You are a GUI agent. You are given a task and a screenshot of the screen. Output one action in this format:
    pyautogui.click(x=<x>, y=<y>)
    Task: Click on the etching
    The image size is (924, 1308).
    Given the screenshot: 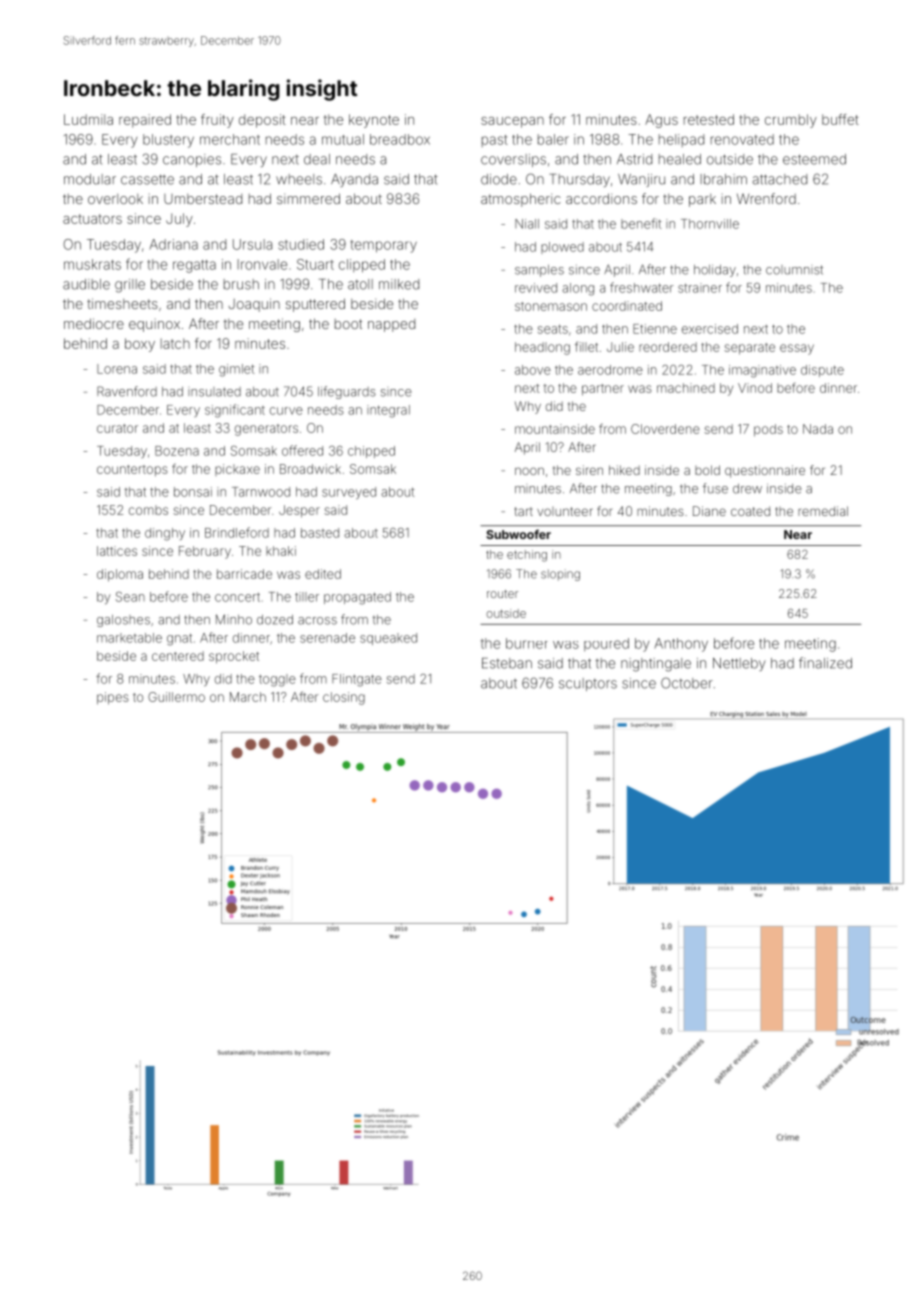 What is the action you would take?
    pyautogui.click(x=527, y=556)
